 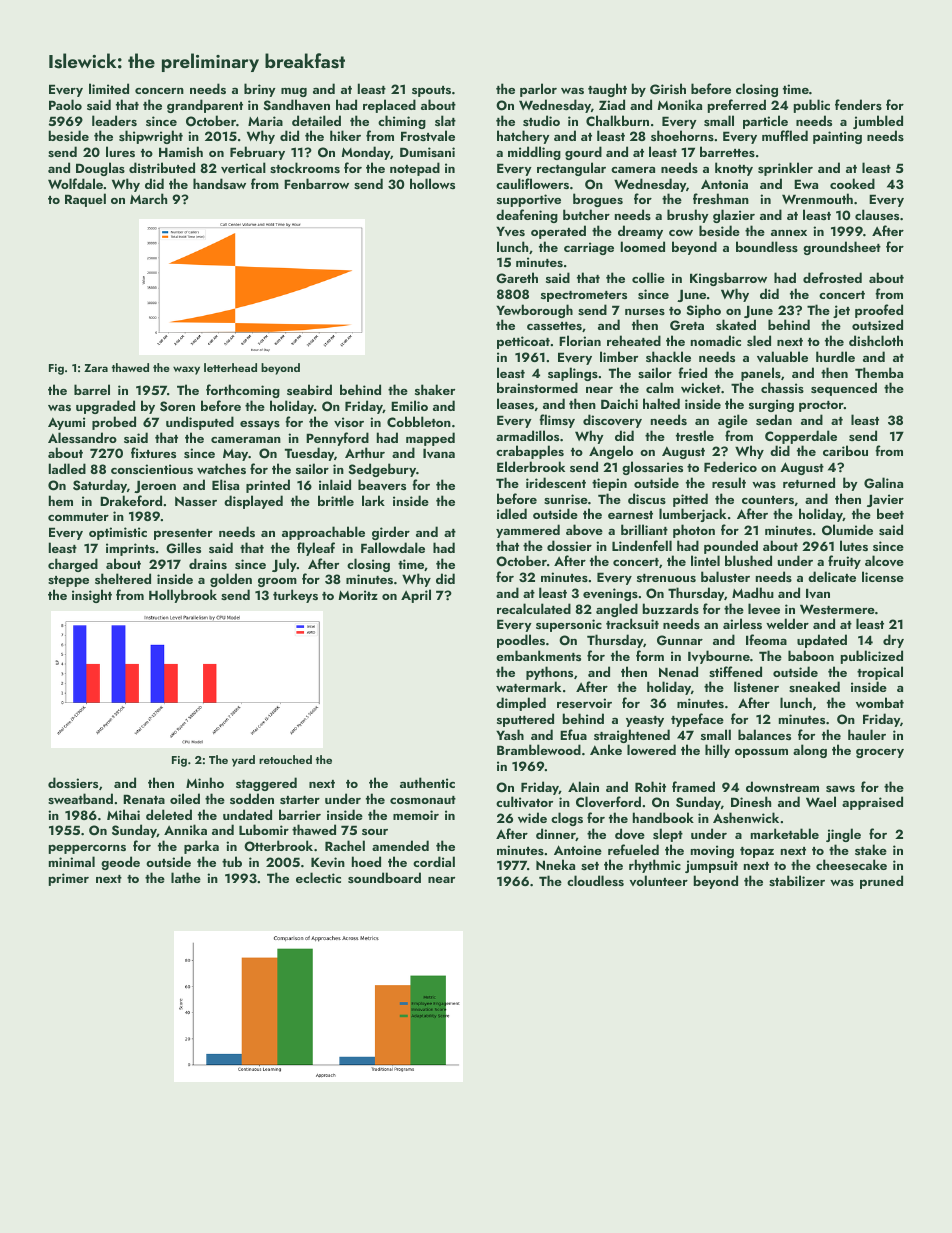 What do you see at coordinates (883, 576) in the screenshot?
I see `license` at bounding box center [883, 576].
